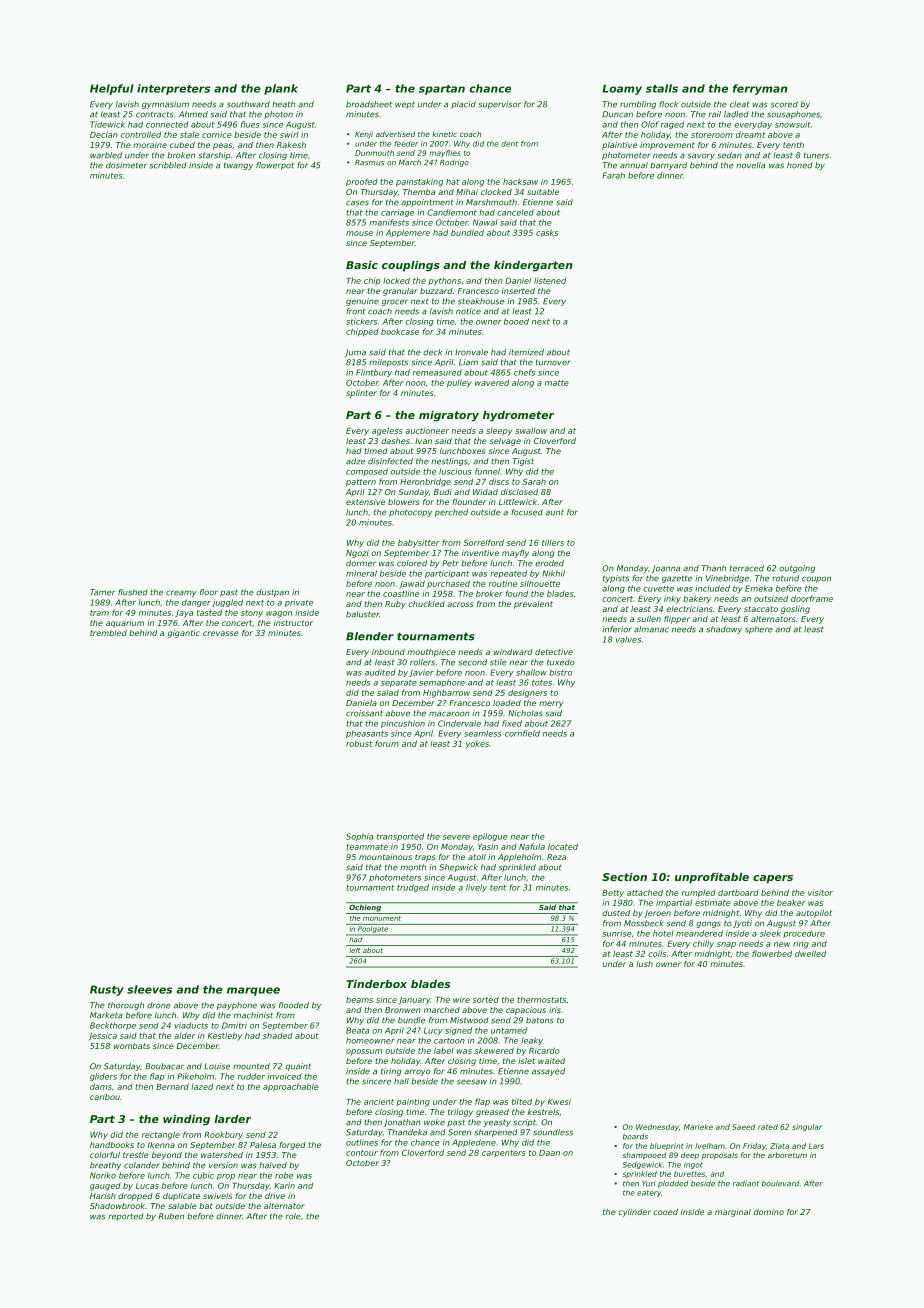  Describe the element at coordinates (461, 999) in the screenshot. I see `wire` at that location.
